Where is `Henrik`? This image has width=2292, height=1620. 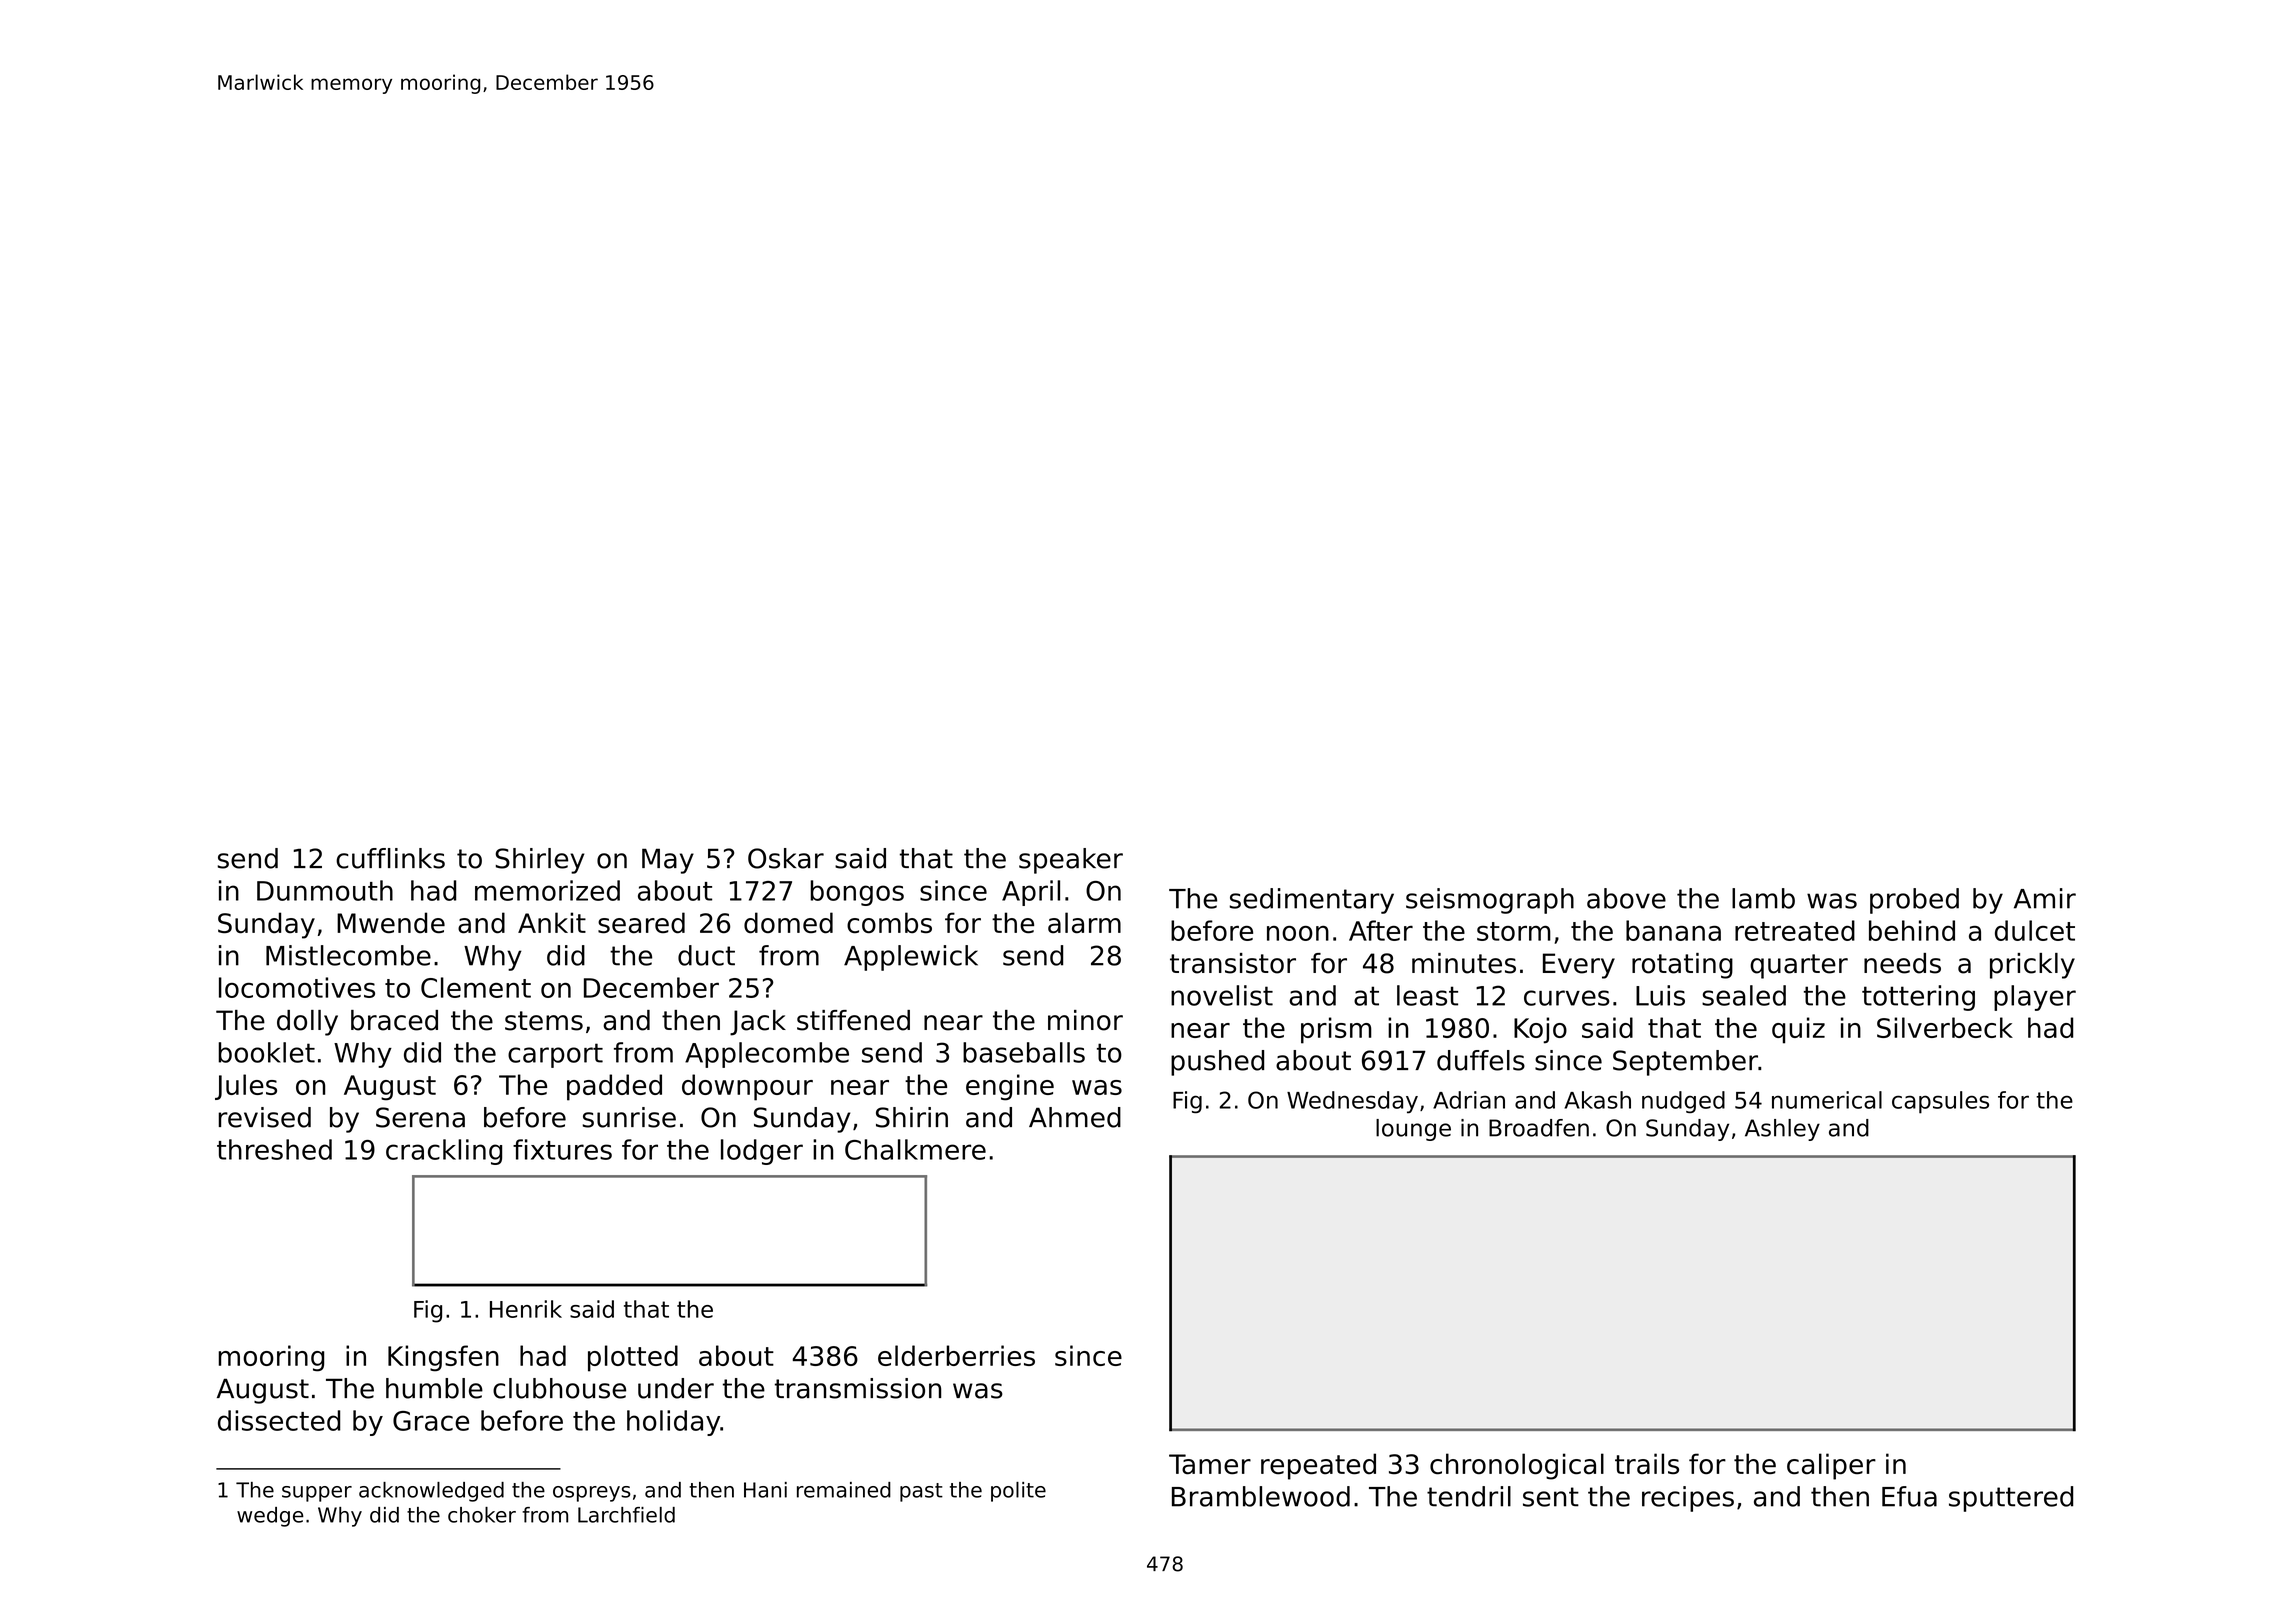 Henrik is located at coordinates (526, 1309).
